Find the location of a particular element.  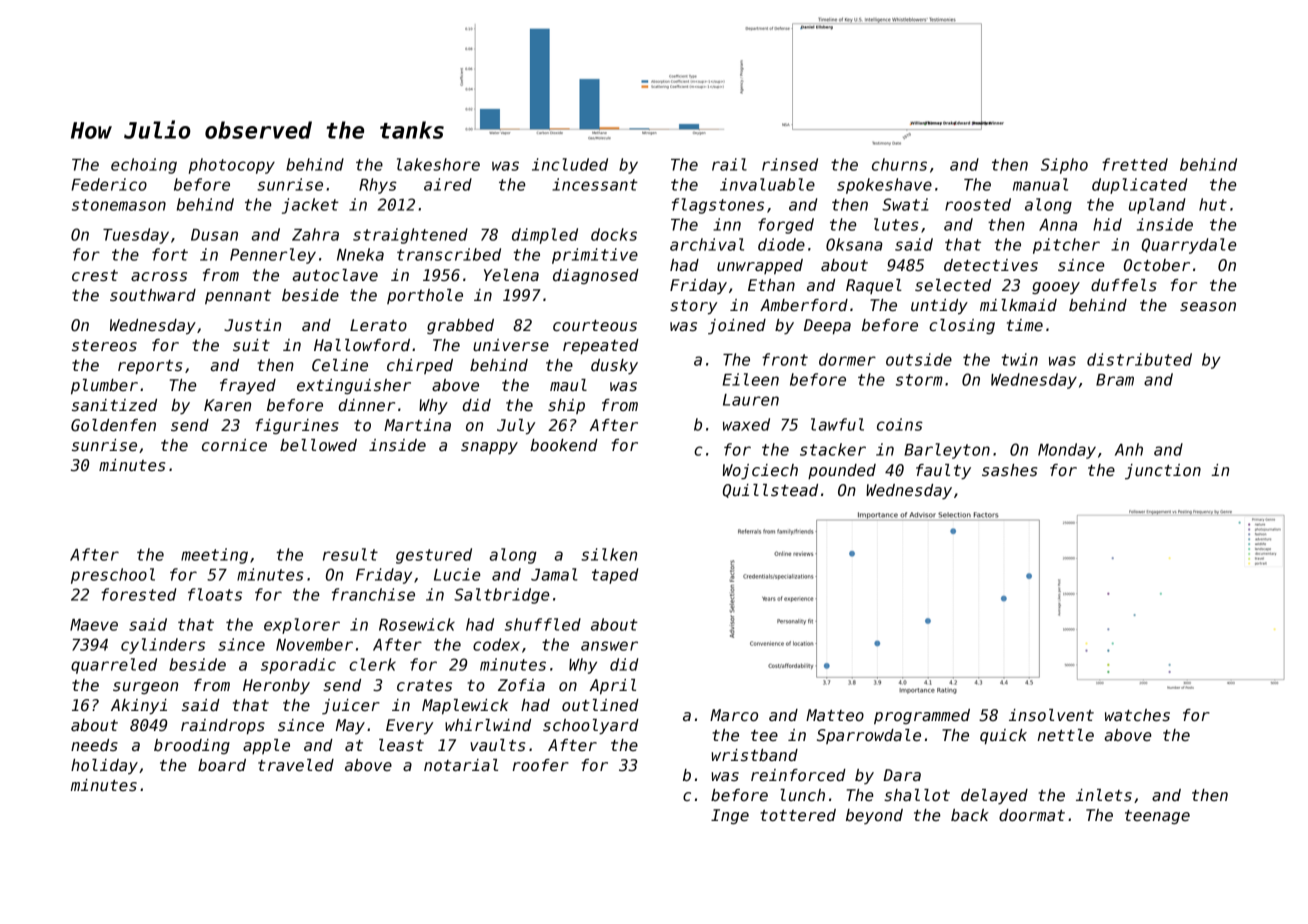

Inge is located at coordinates (730, 816).
